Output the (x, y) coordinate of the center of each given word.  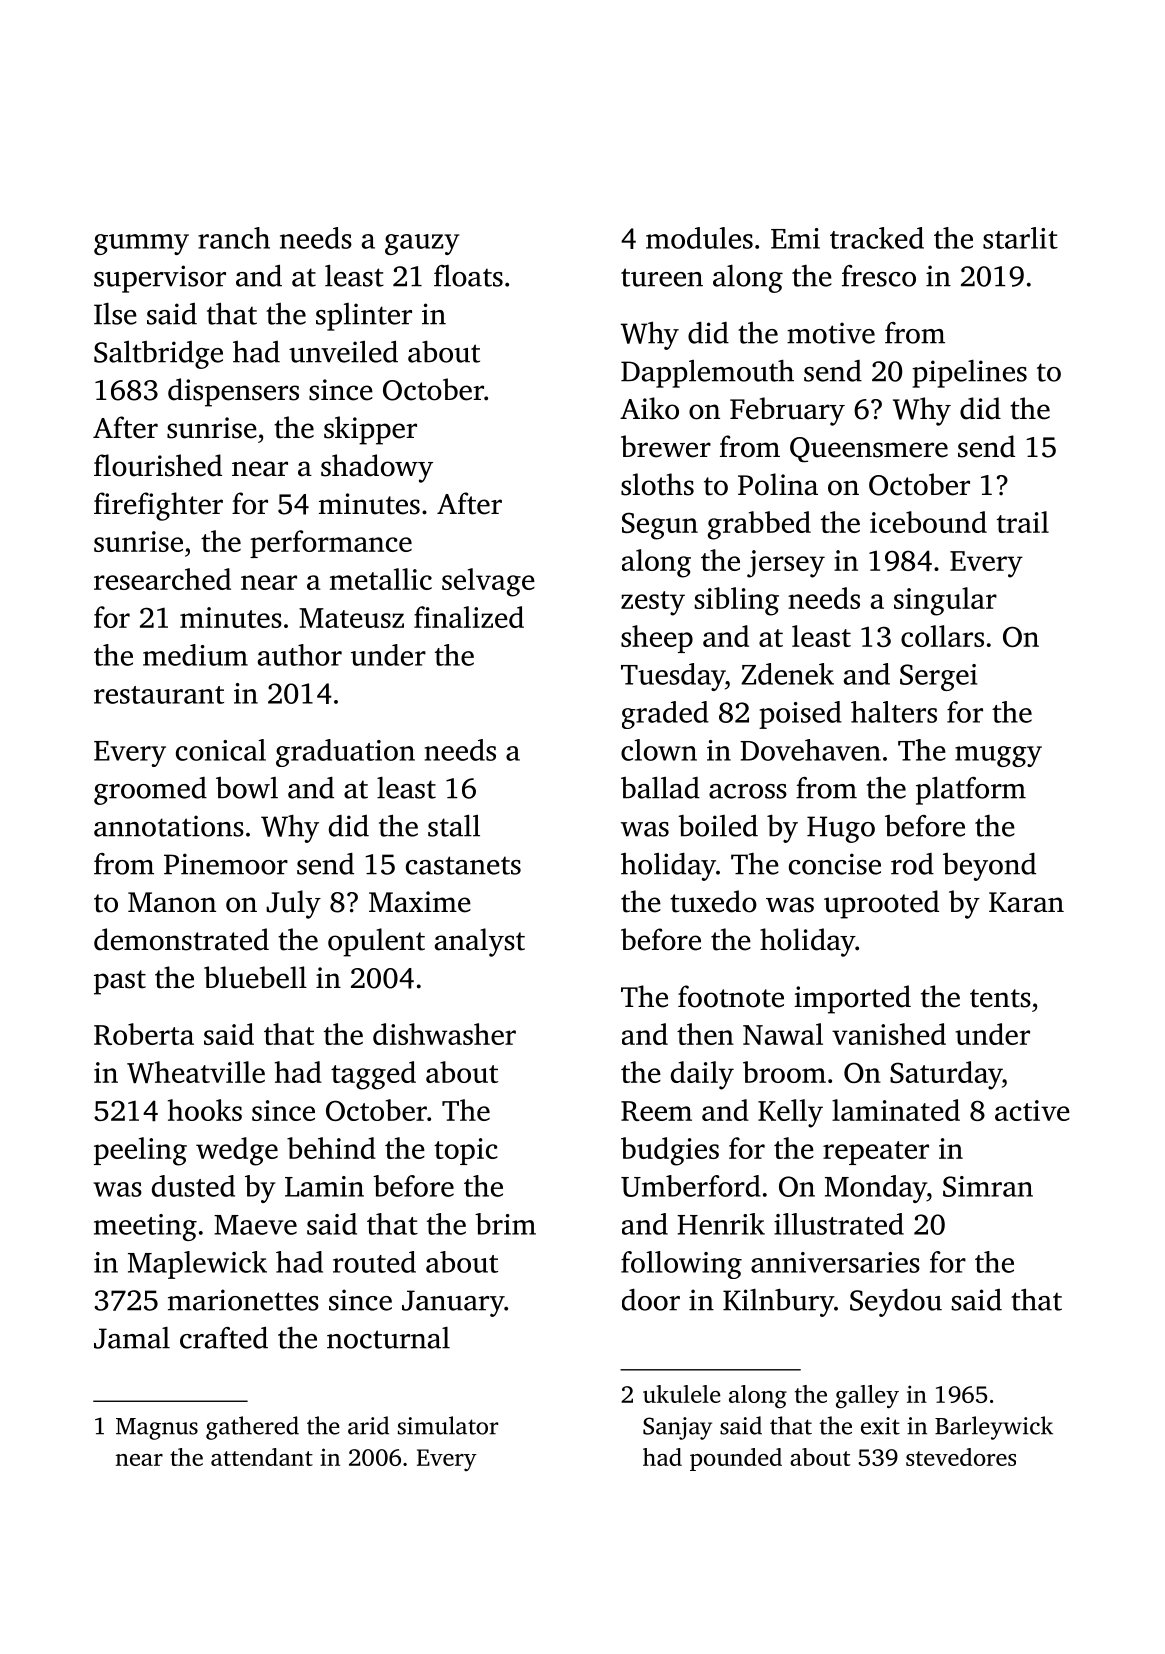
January (453, 1303)
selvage (488, 582)
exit (880, 1426)
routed (374, 1262)
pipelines (969, 374)
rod (912, 864)
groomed (150, 791)
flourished (158, 465)
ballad (660, 787)
